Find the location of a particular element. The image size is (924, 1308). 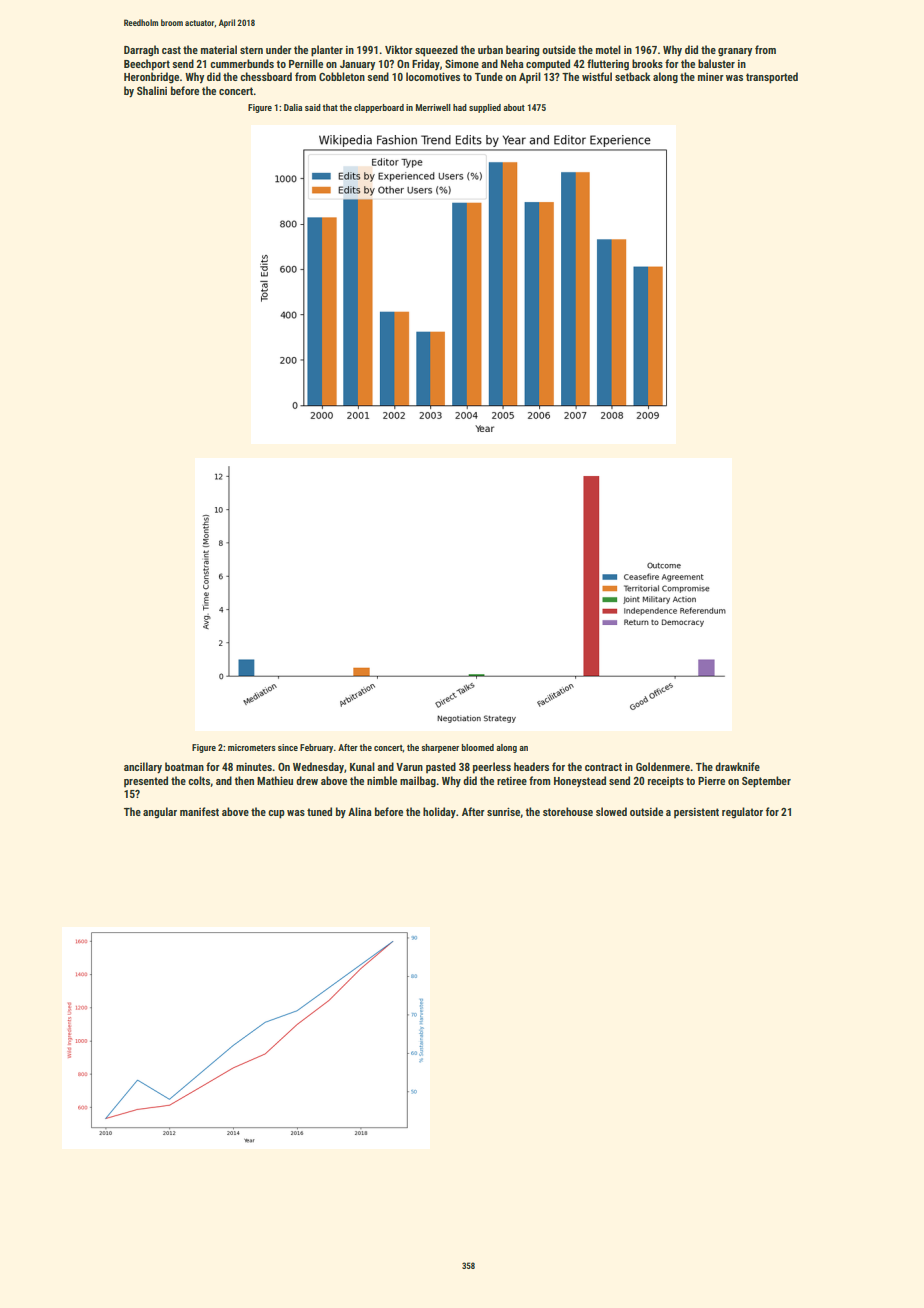

bloomed is located at coordinates (478, 747).
